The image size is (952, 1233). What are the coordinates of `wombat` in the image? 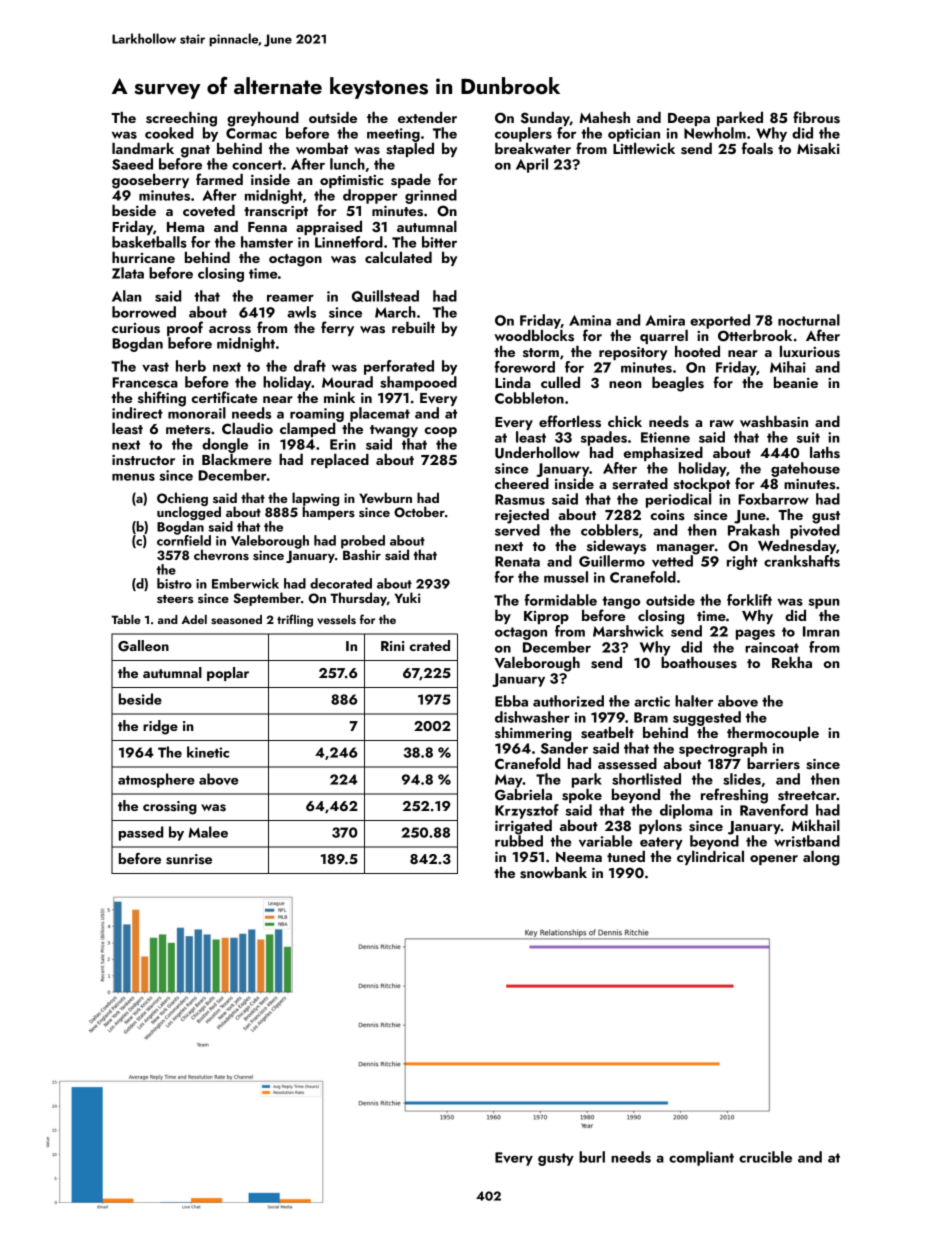 It's located at (322, 148).
